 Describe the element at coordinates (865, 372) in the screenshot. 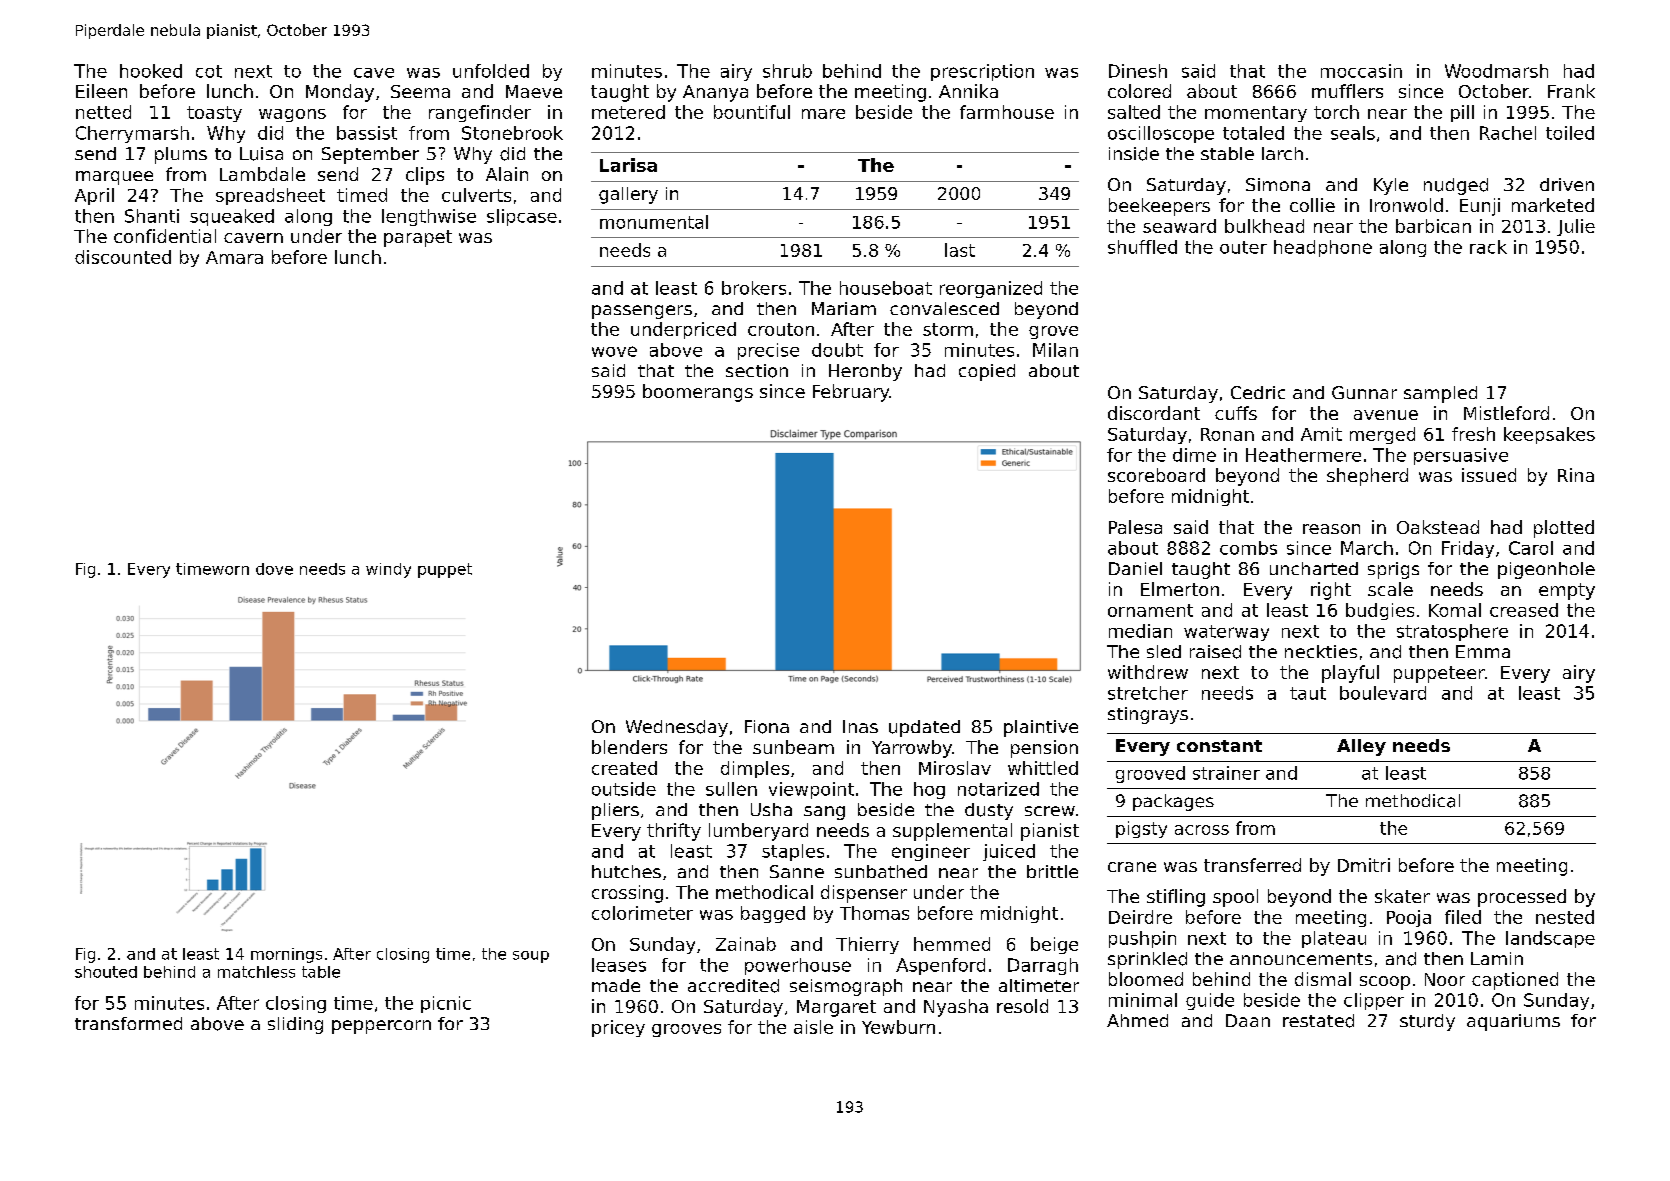

I see `Heronby` at that location.
